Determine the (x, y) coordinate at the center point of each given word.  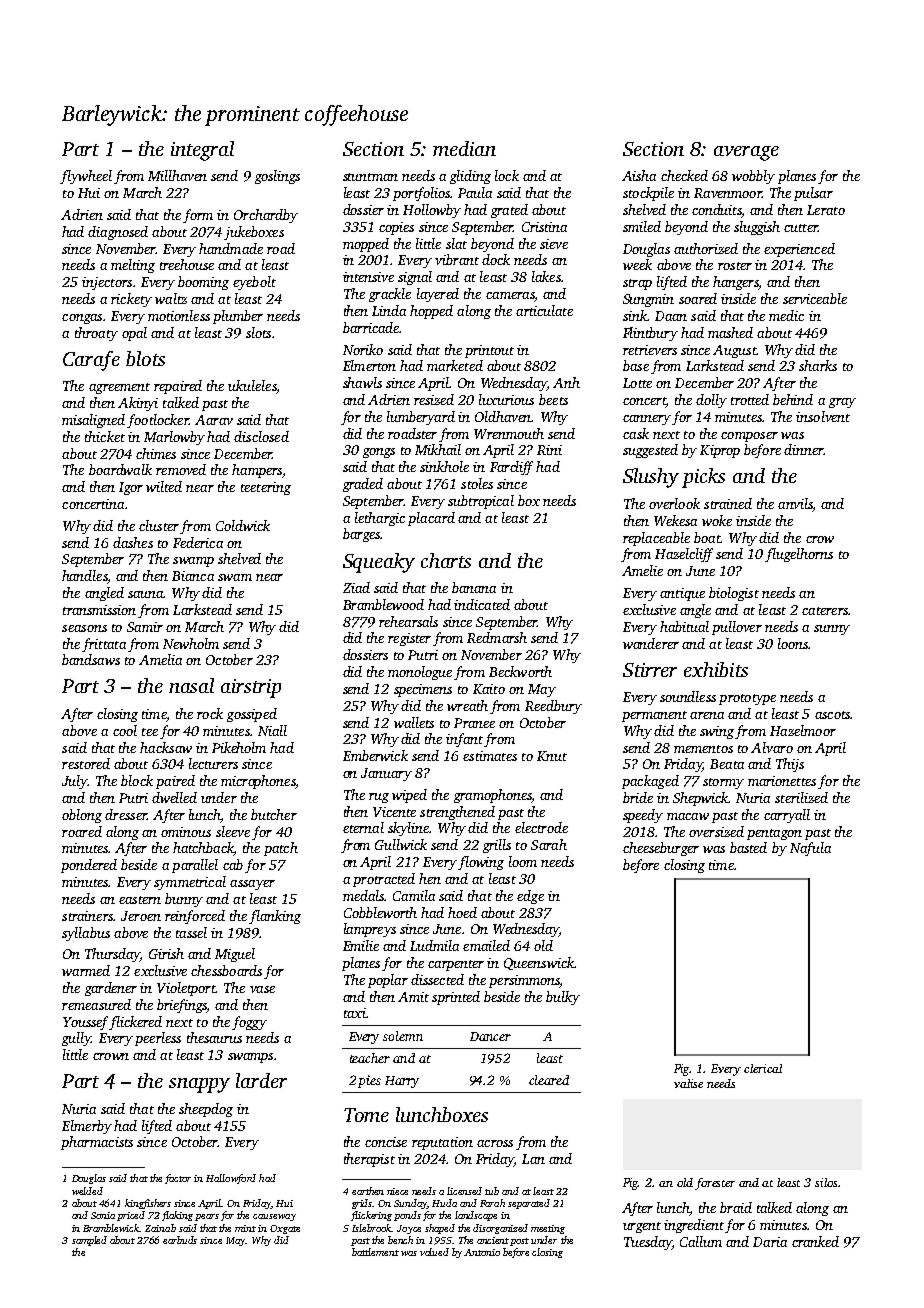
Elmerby (87, 1127)
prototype (747, 699)
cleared (549, 1080)
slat (456, 243)
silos (826, 1182)
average (746, 153)
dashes (133, 542)
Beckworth (520, 671)
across (495, 1143)
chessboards (226, 970)
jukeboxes (254, 233)
